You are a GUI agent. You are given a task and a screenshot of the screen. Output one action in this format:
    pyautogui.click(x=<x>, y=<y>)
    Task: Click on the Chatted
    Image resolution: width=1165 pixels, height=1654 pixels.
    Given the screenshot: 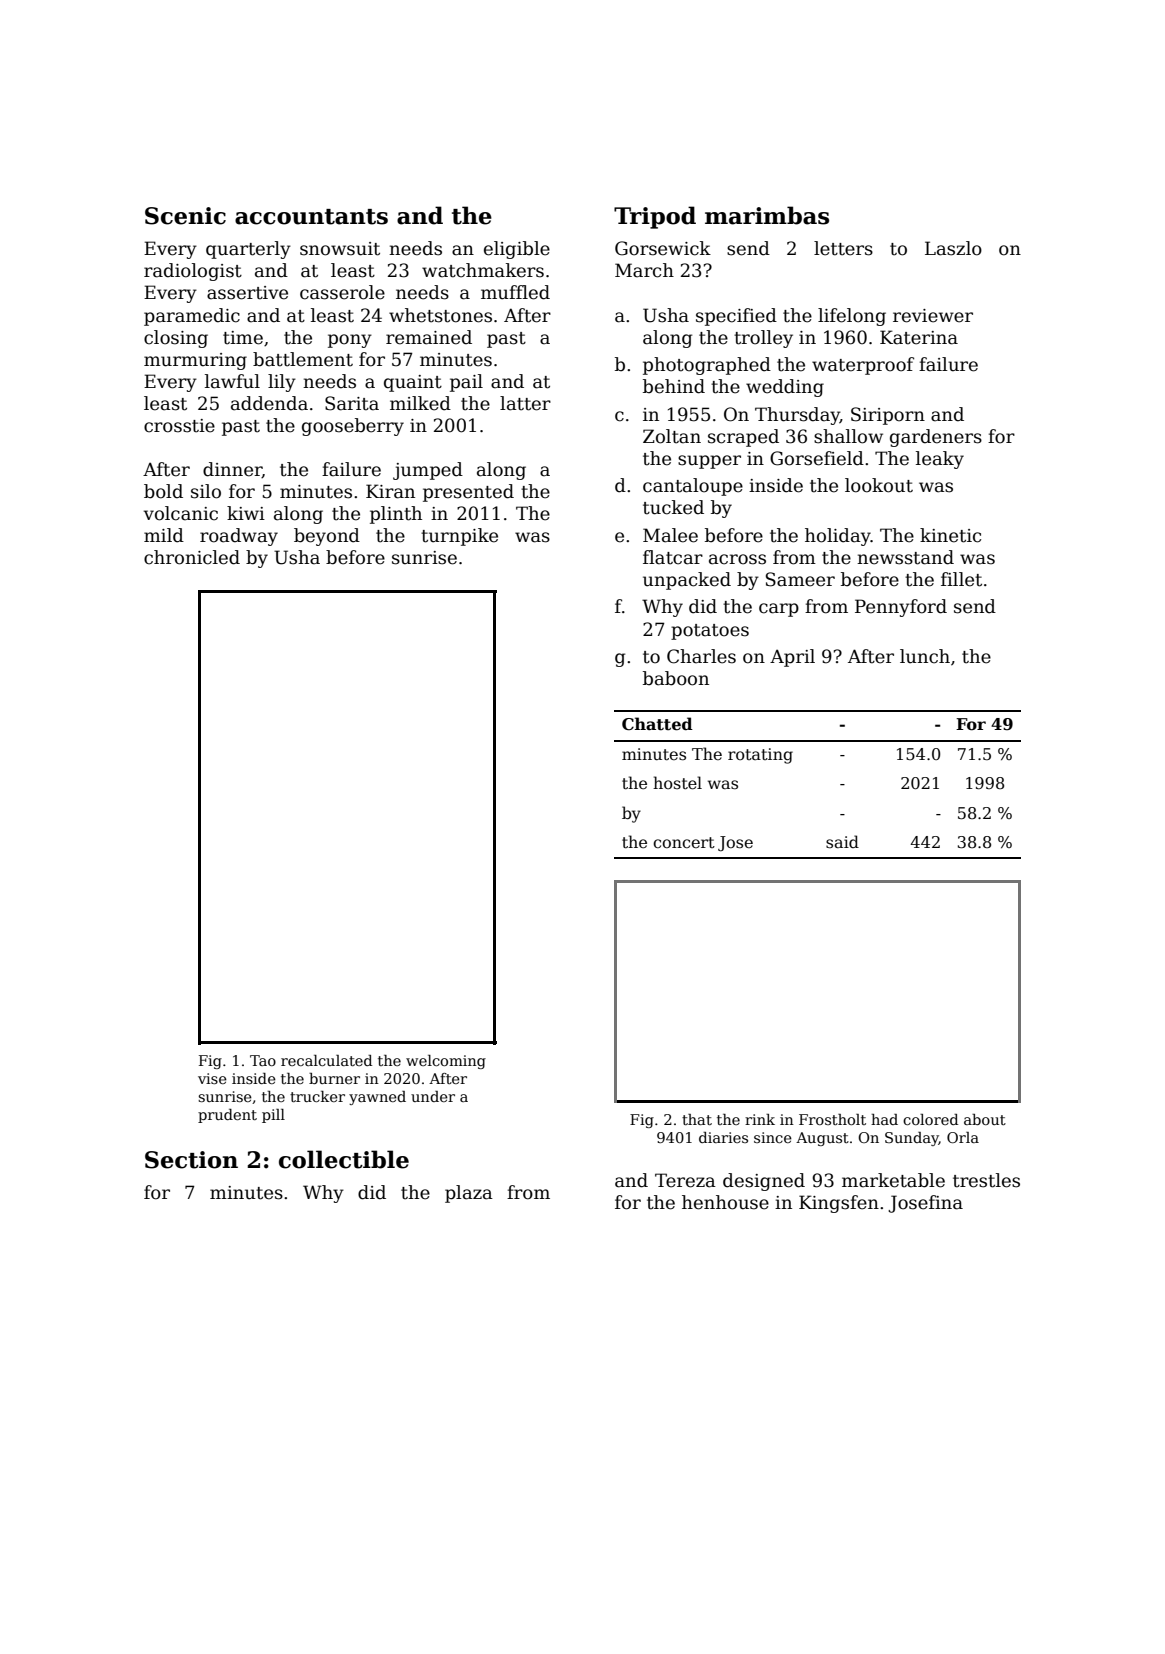 What is the action you would take?
    pyautogui.click(x=657, y=724)
